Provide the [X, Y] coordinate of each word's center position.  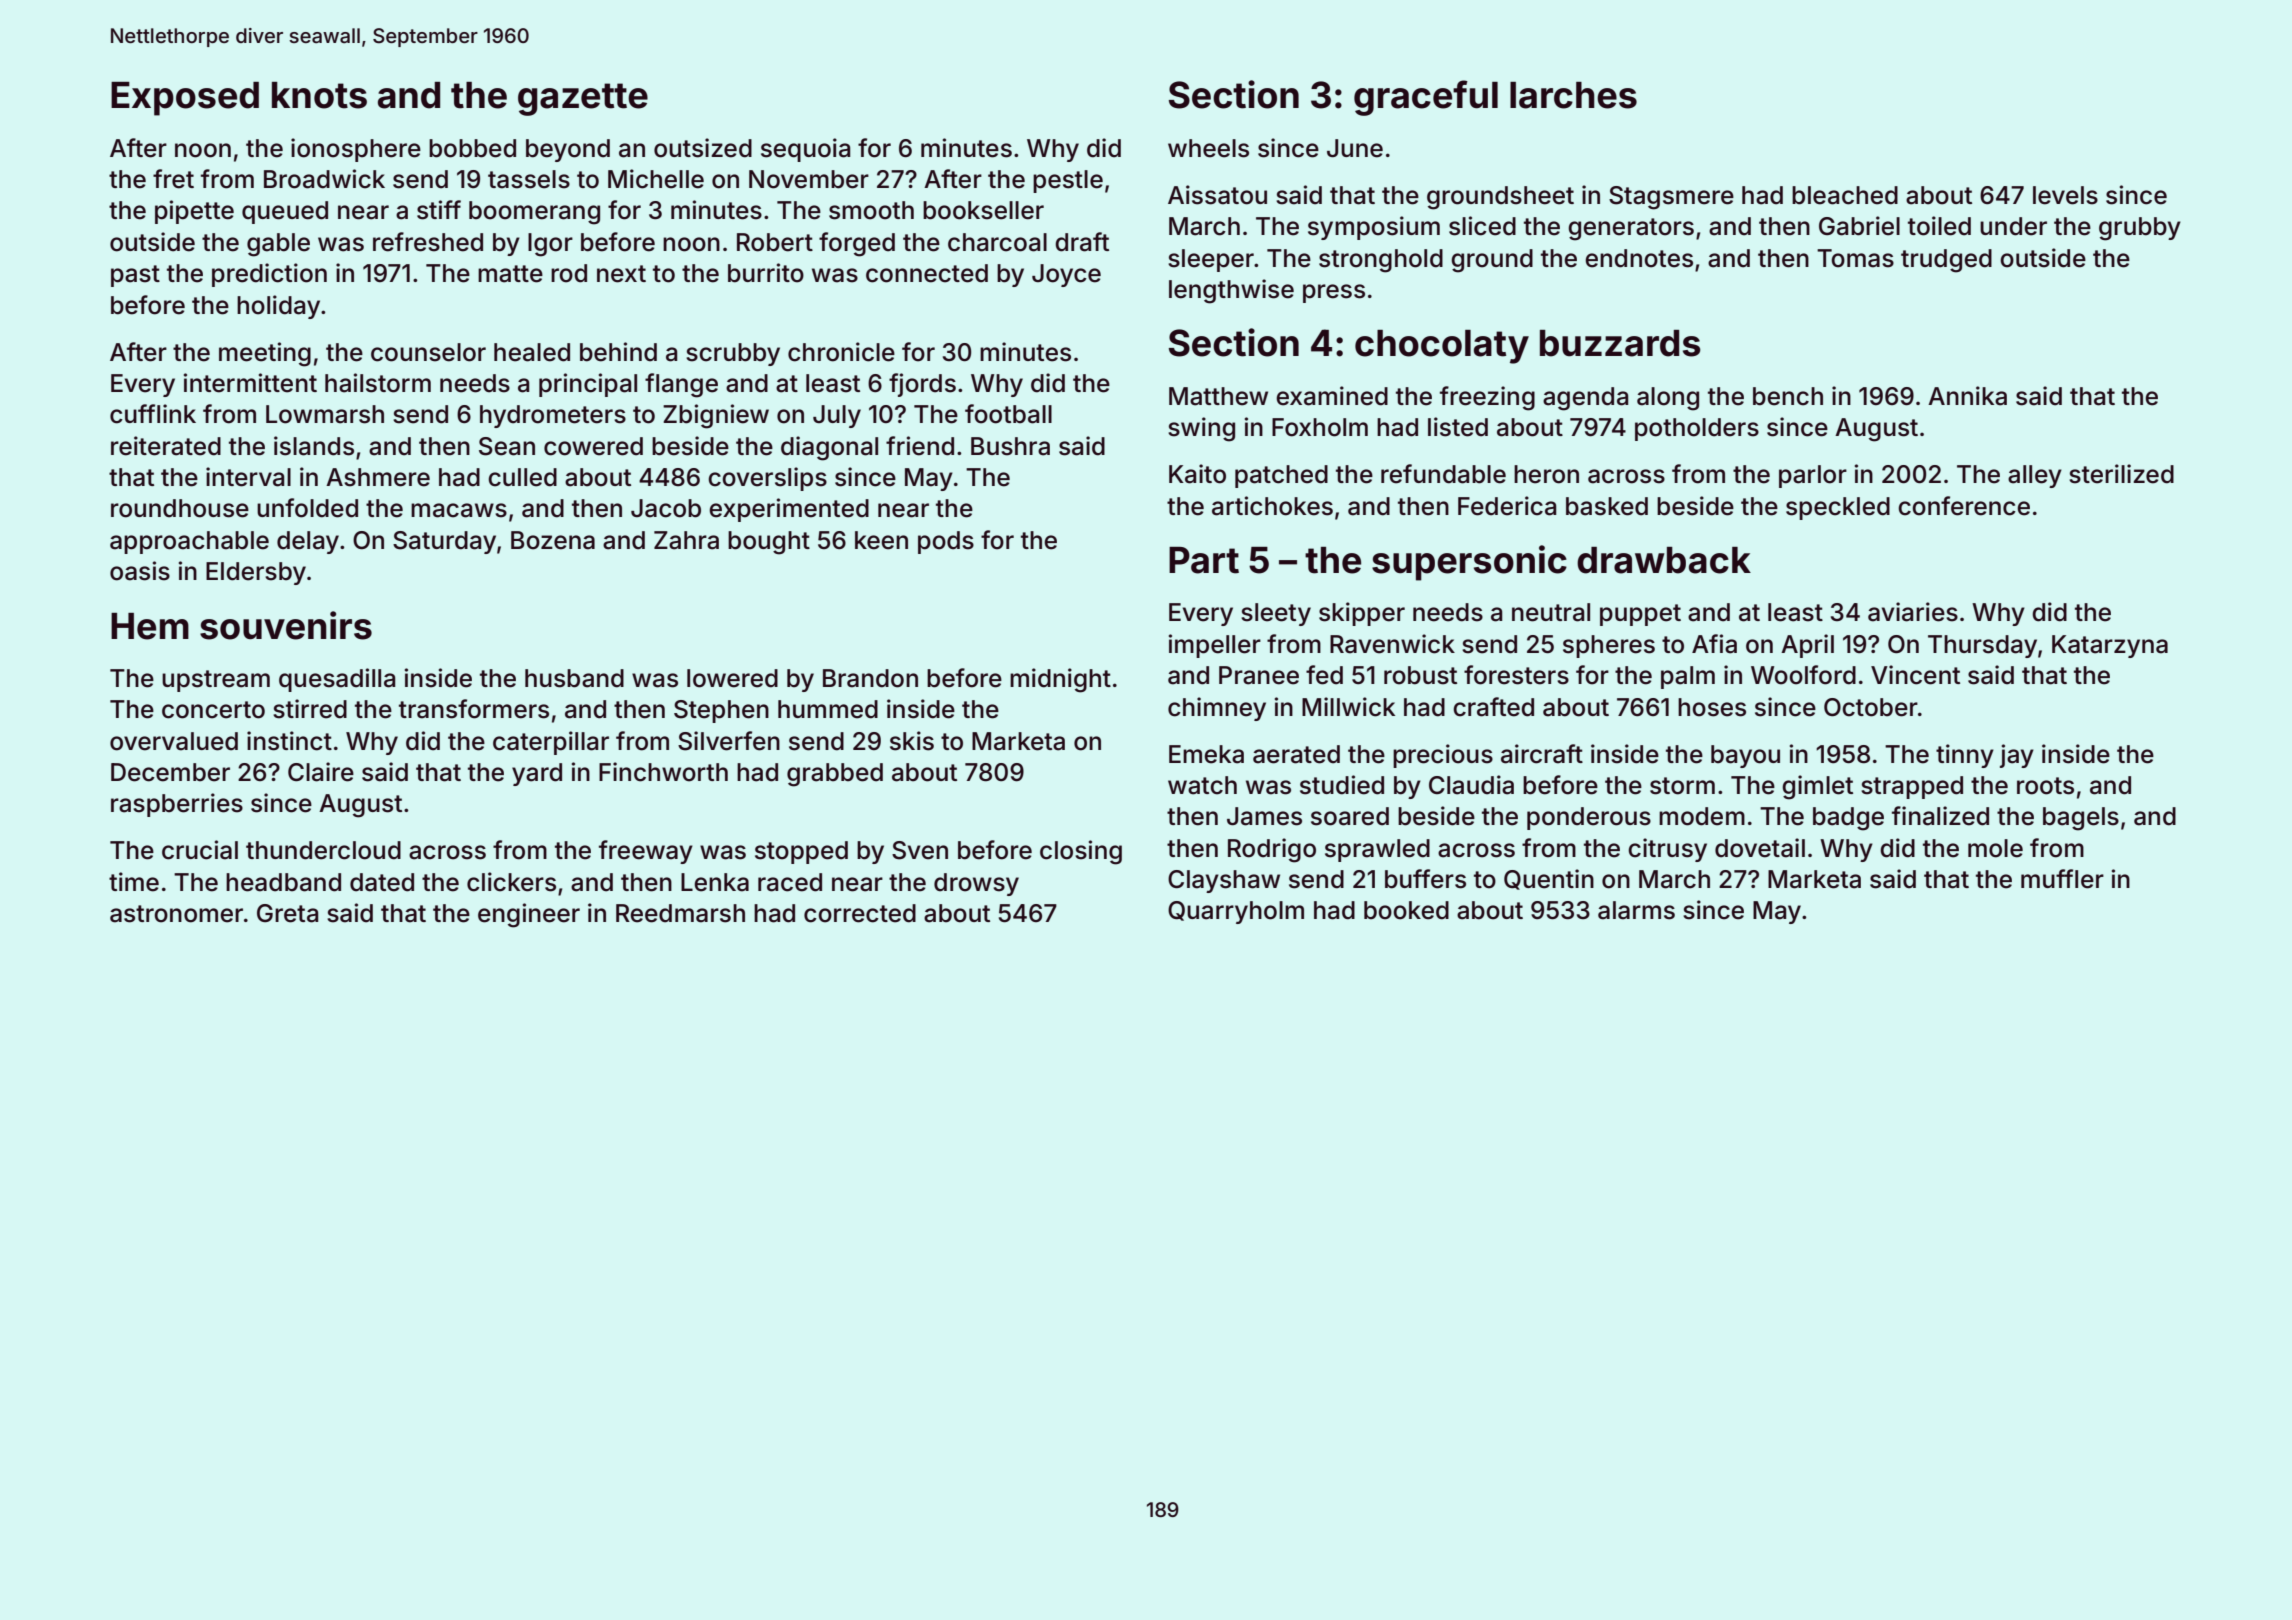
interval [248, 477]
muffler [2062, 879]
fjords [922, 385]
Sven [920, 850]
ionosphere [356, 150]
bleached [1845, 195]
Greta [287, 913]
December [170, 772]
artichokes [1272, 506]
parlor [1813, 476]
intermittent [250, 383]
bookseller [983, 210]
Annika [1967, 396]
